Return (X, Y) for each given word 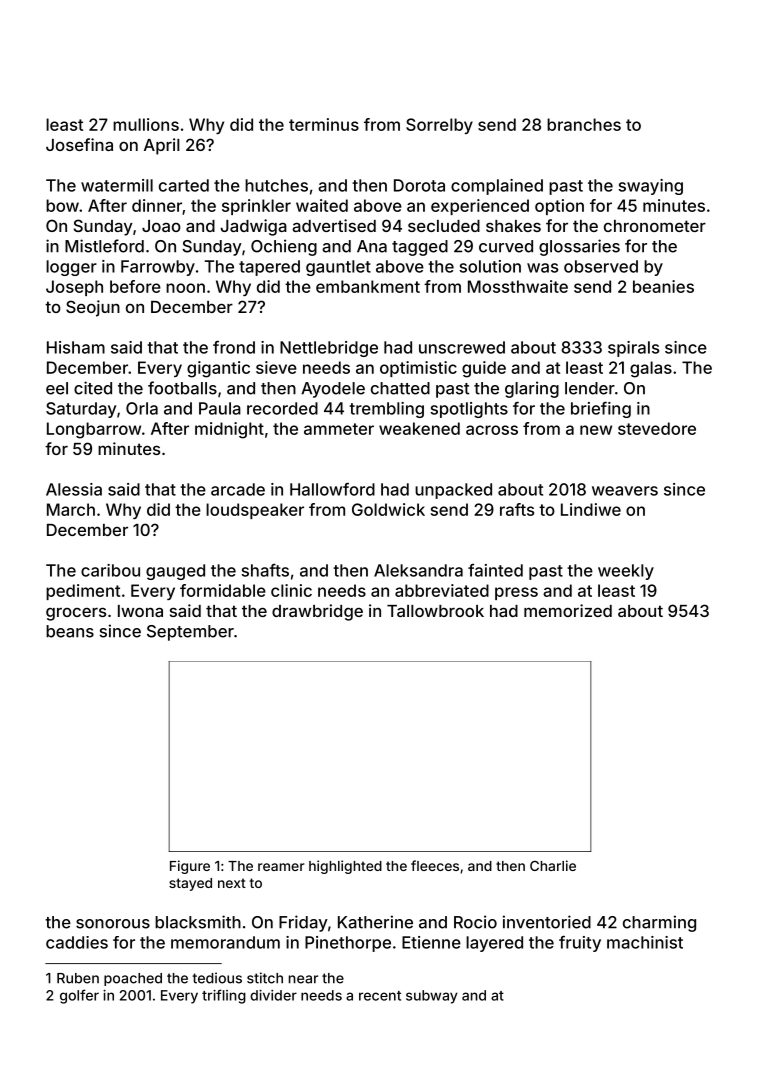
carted (184, 185)
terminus (324, 124)
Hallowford (332, 489)
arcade (238, 489)
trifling (224, 996)
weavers (625, 491)
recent (380, 996)
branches (584, 124)
